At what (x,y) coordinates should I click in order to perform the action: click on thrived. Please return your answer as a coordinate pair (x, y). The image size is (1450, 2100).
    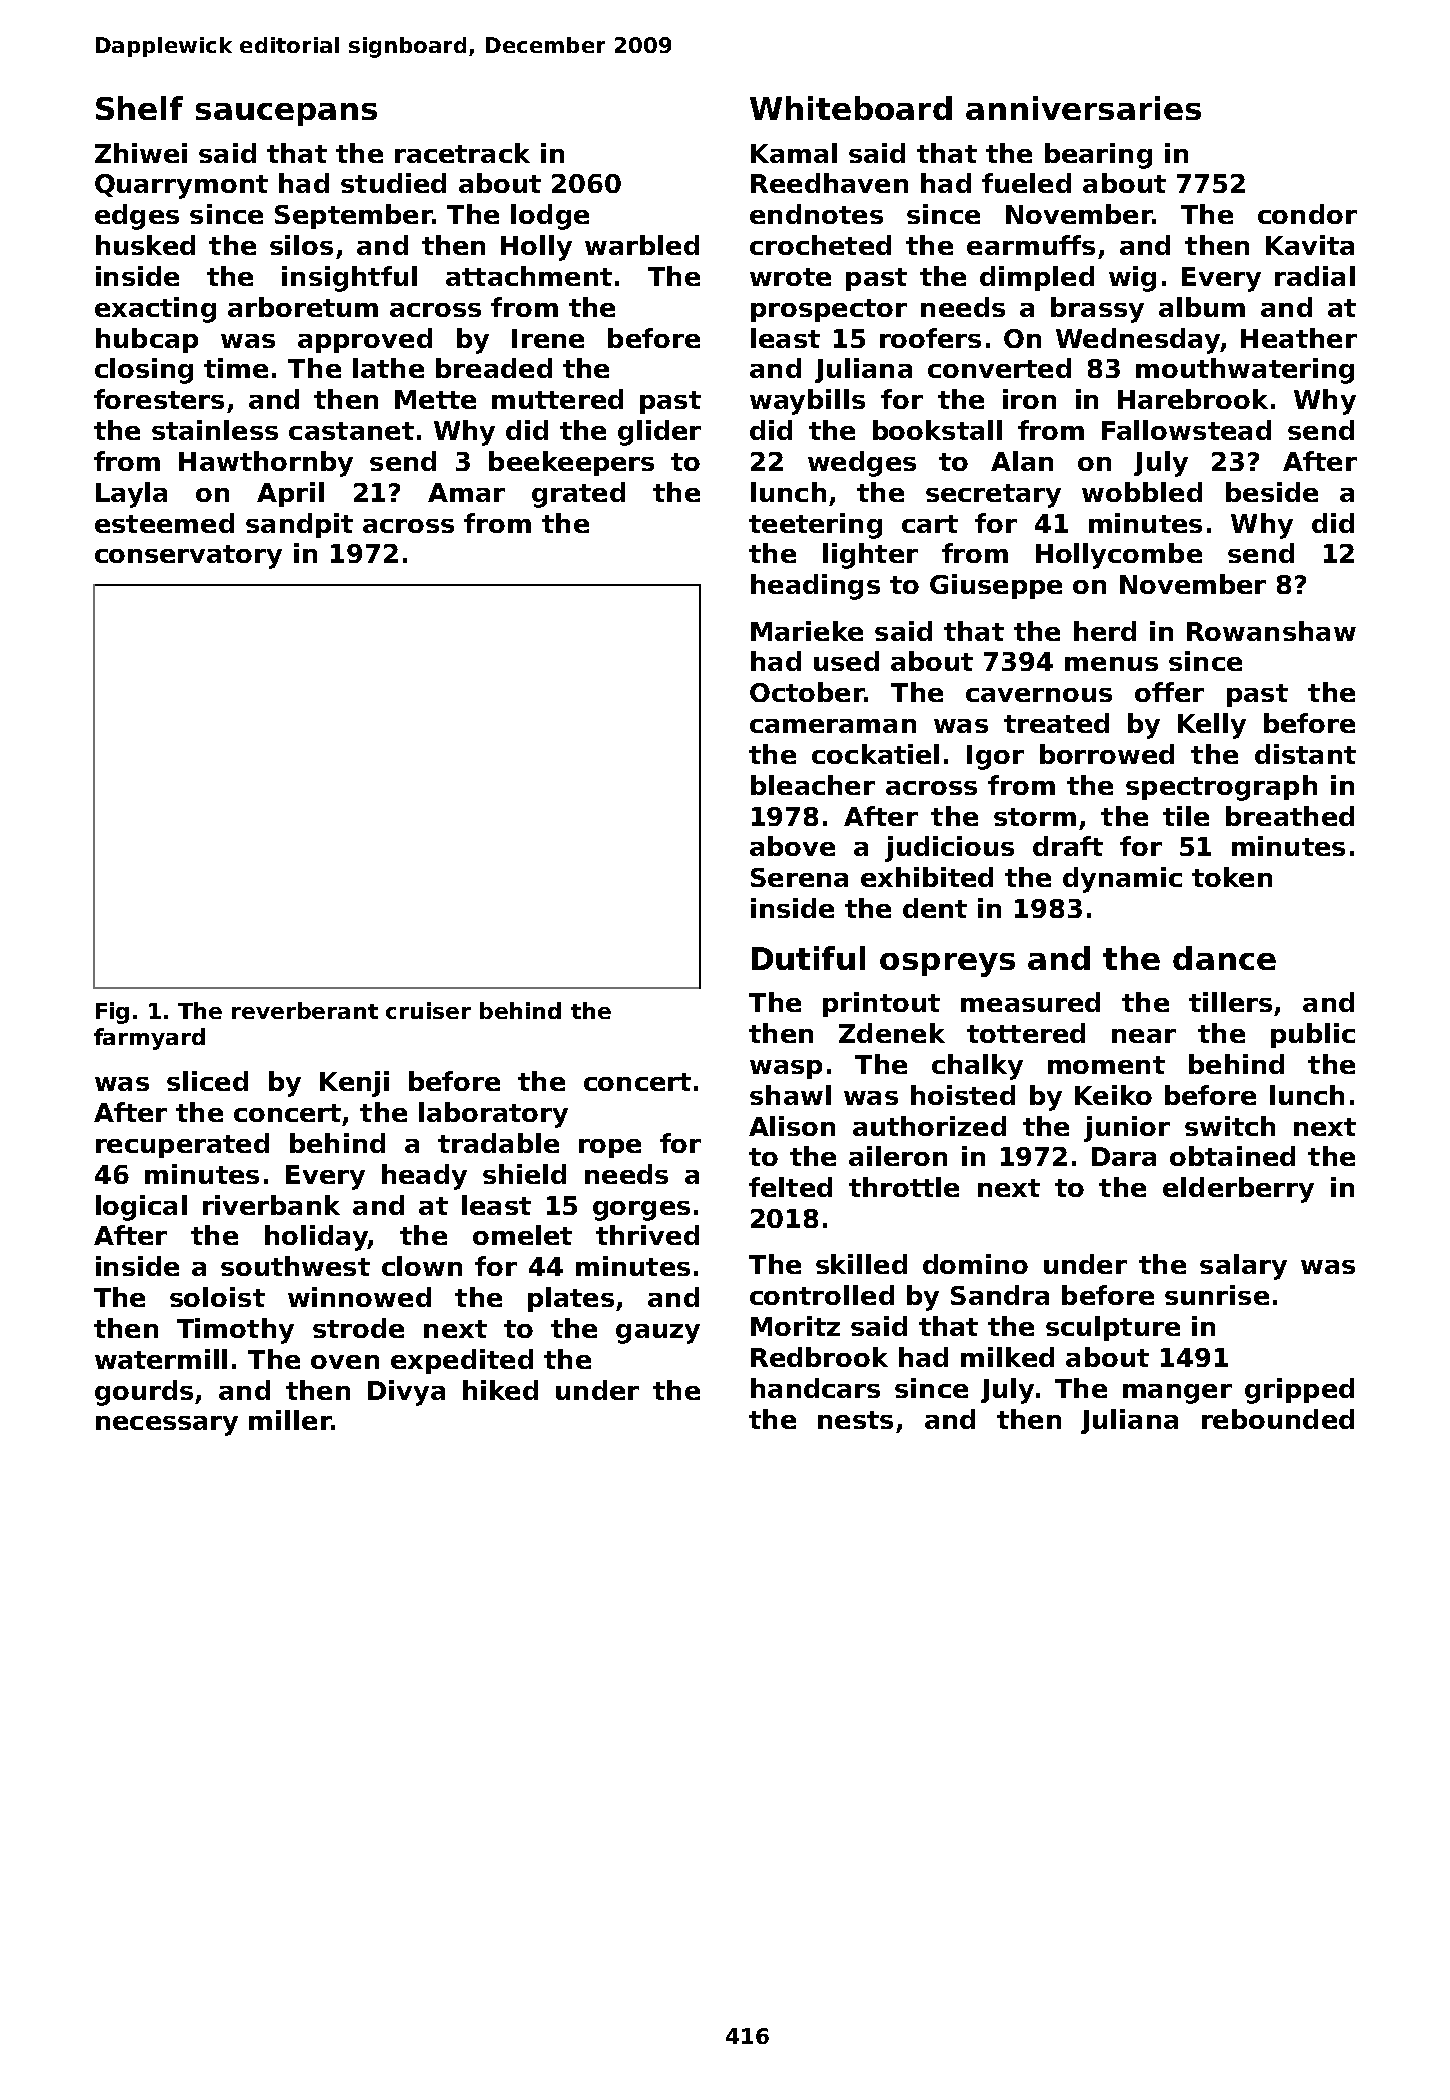
    Looking at the image, I should click on (647, 1235).
